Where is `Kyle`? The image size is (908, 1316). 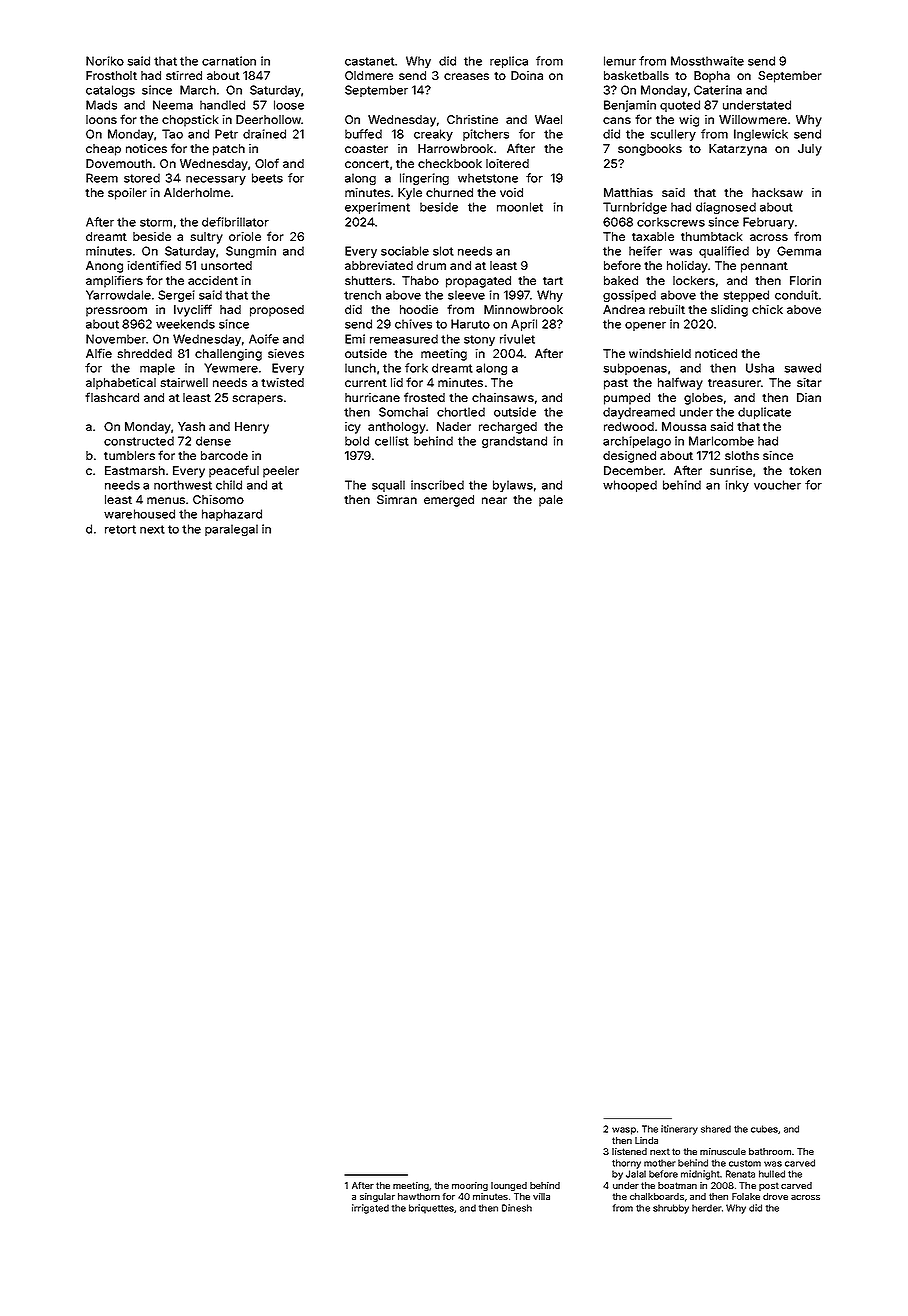 Kyle is located at coordinates (410, 194).
